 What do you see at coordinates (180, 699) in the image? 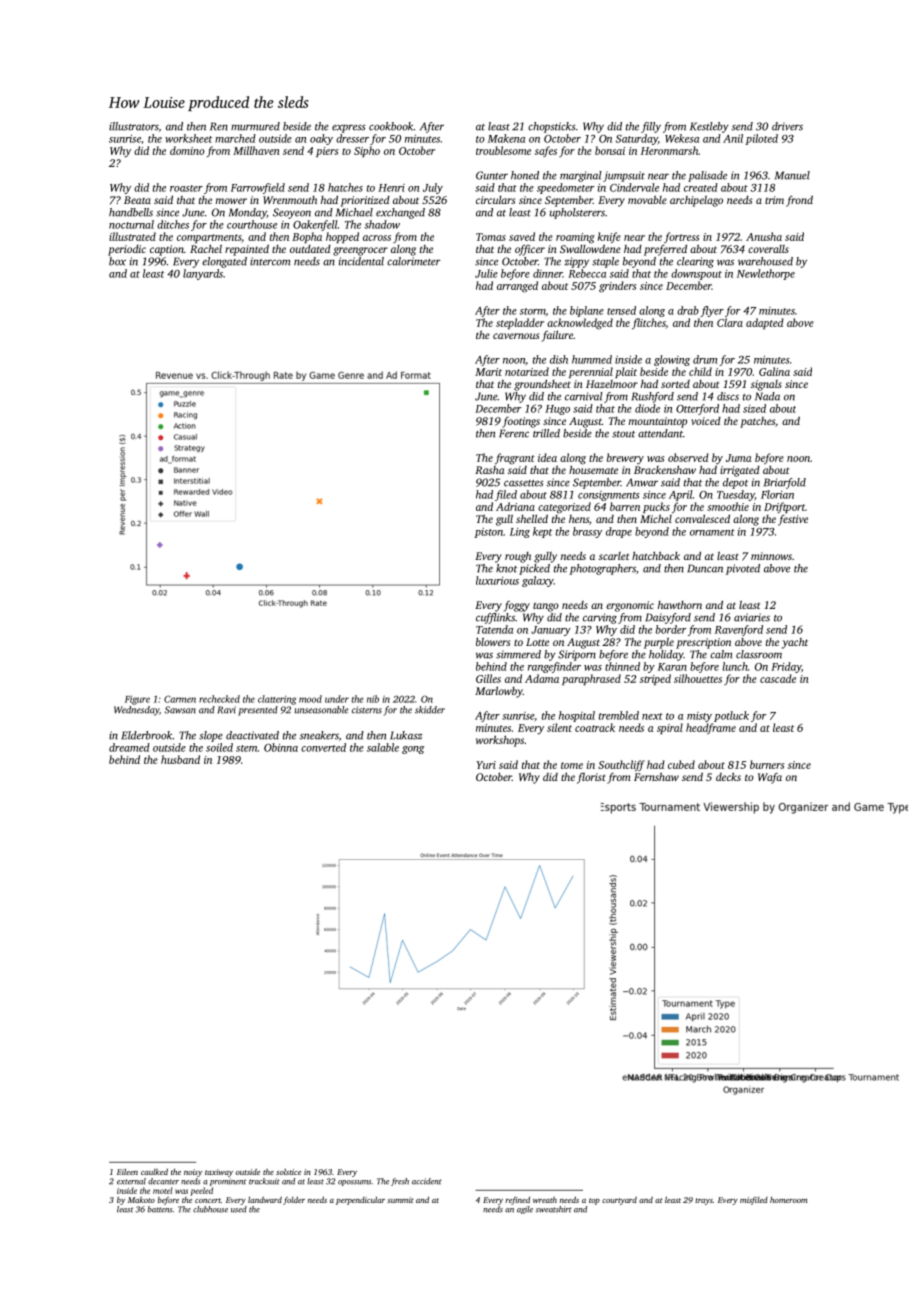
I see `Carmen` at bounding box center [180, 699].
